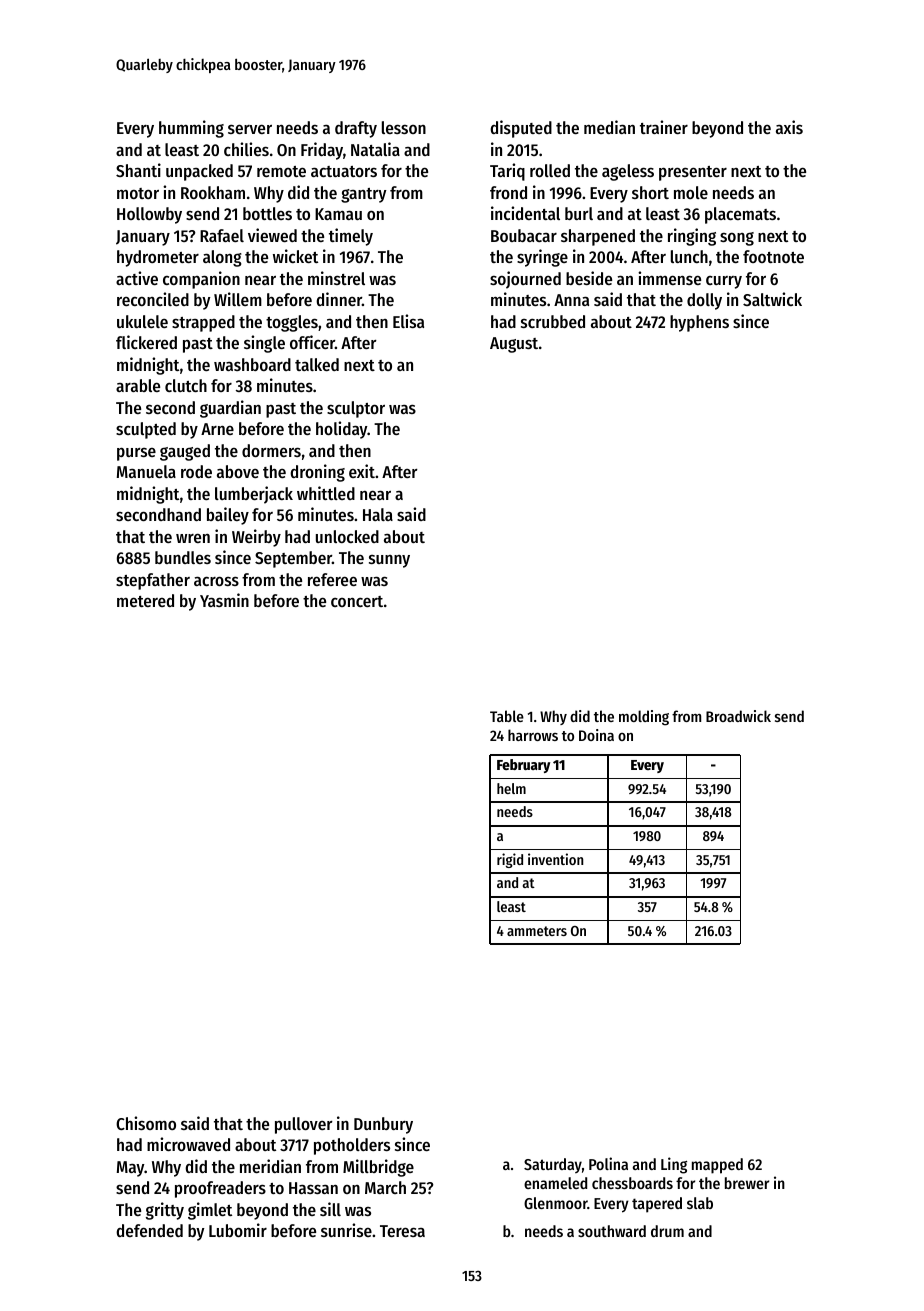  I want to click on helm, so click(511, 788).
